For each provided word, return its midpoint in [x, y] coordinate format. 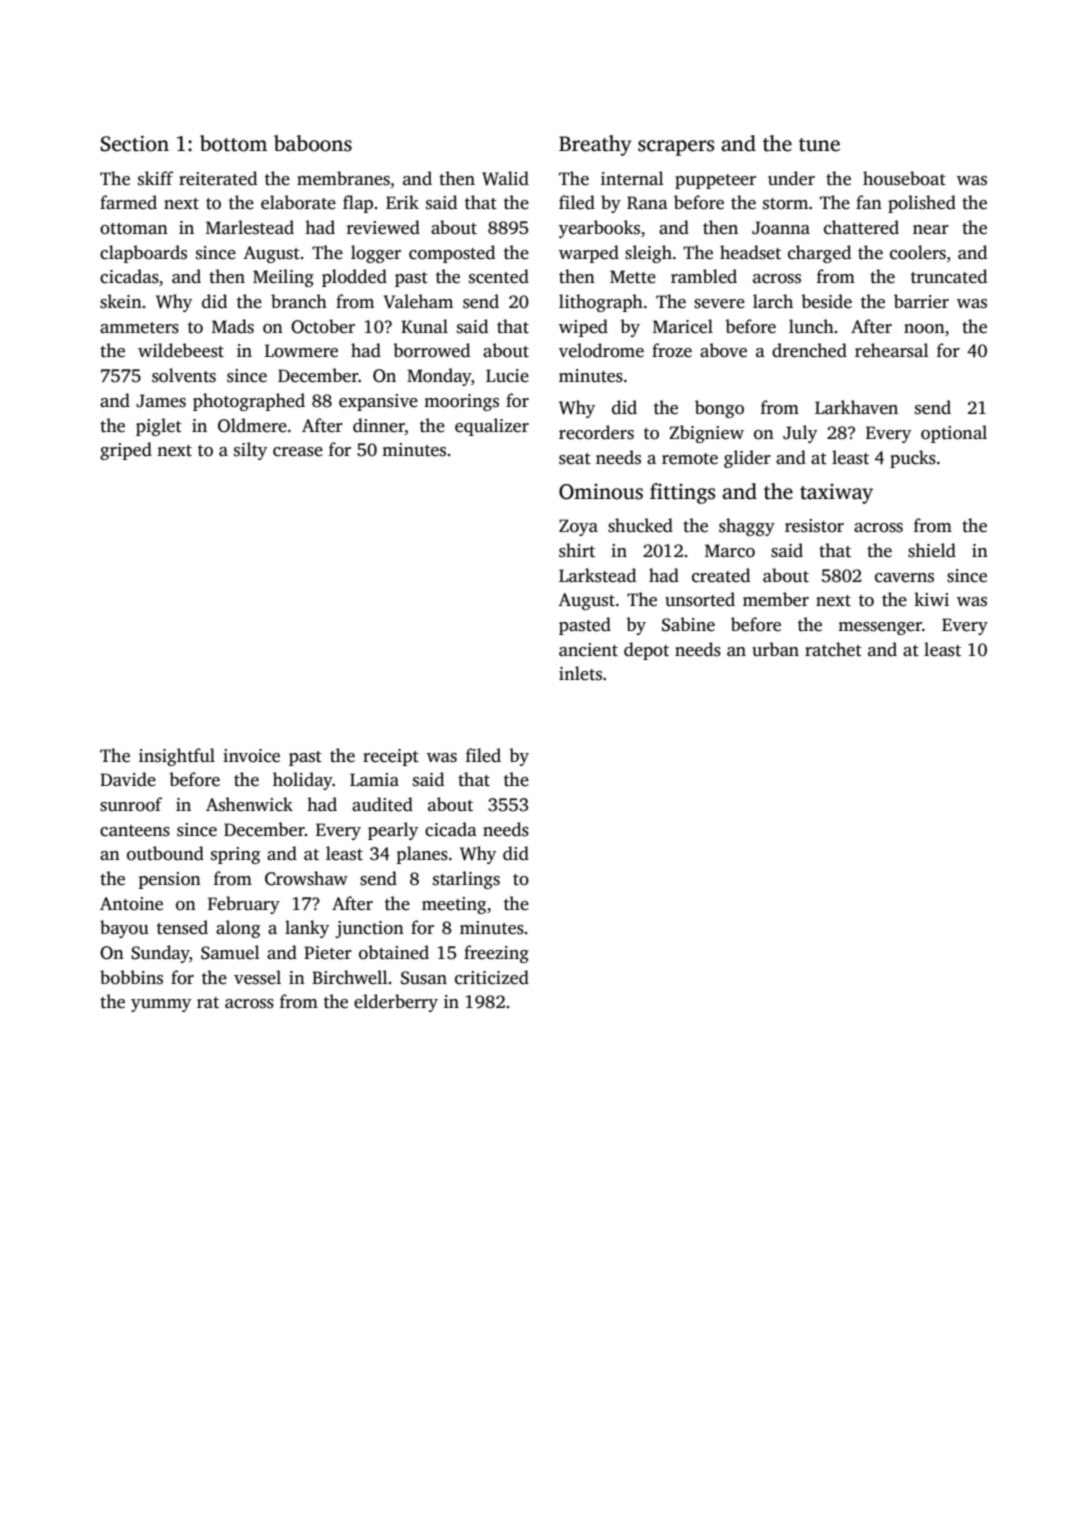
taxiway [836, 494]
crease [298, 452]
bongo [719, 409]
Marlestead [250, 227]
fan [869, 202]
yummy [161, 1005]
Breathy [595, 145]
